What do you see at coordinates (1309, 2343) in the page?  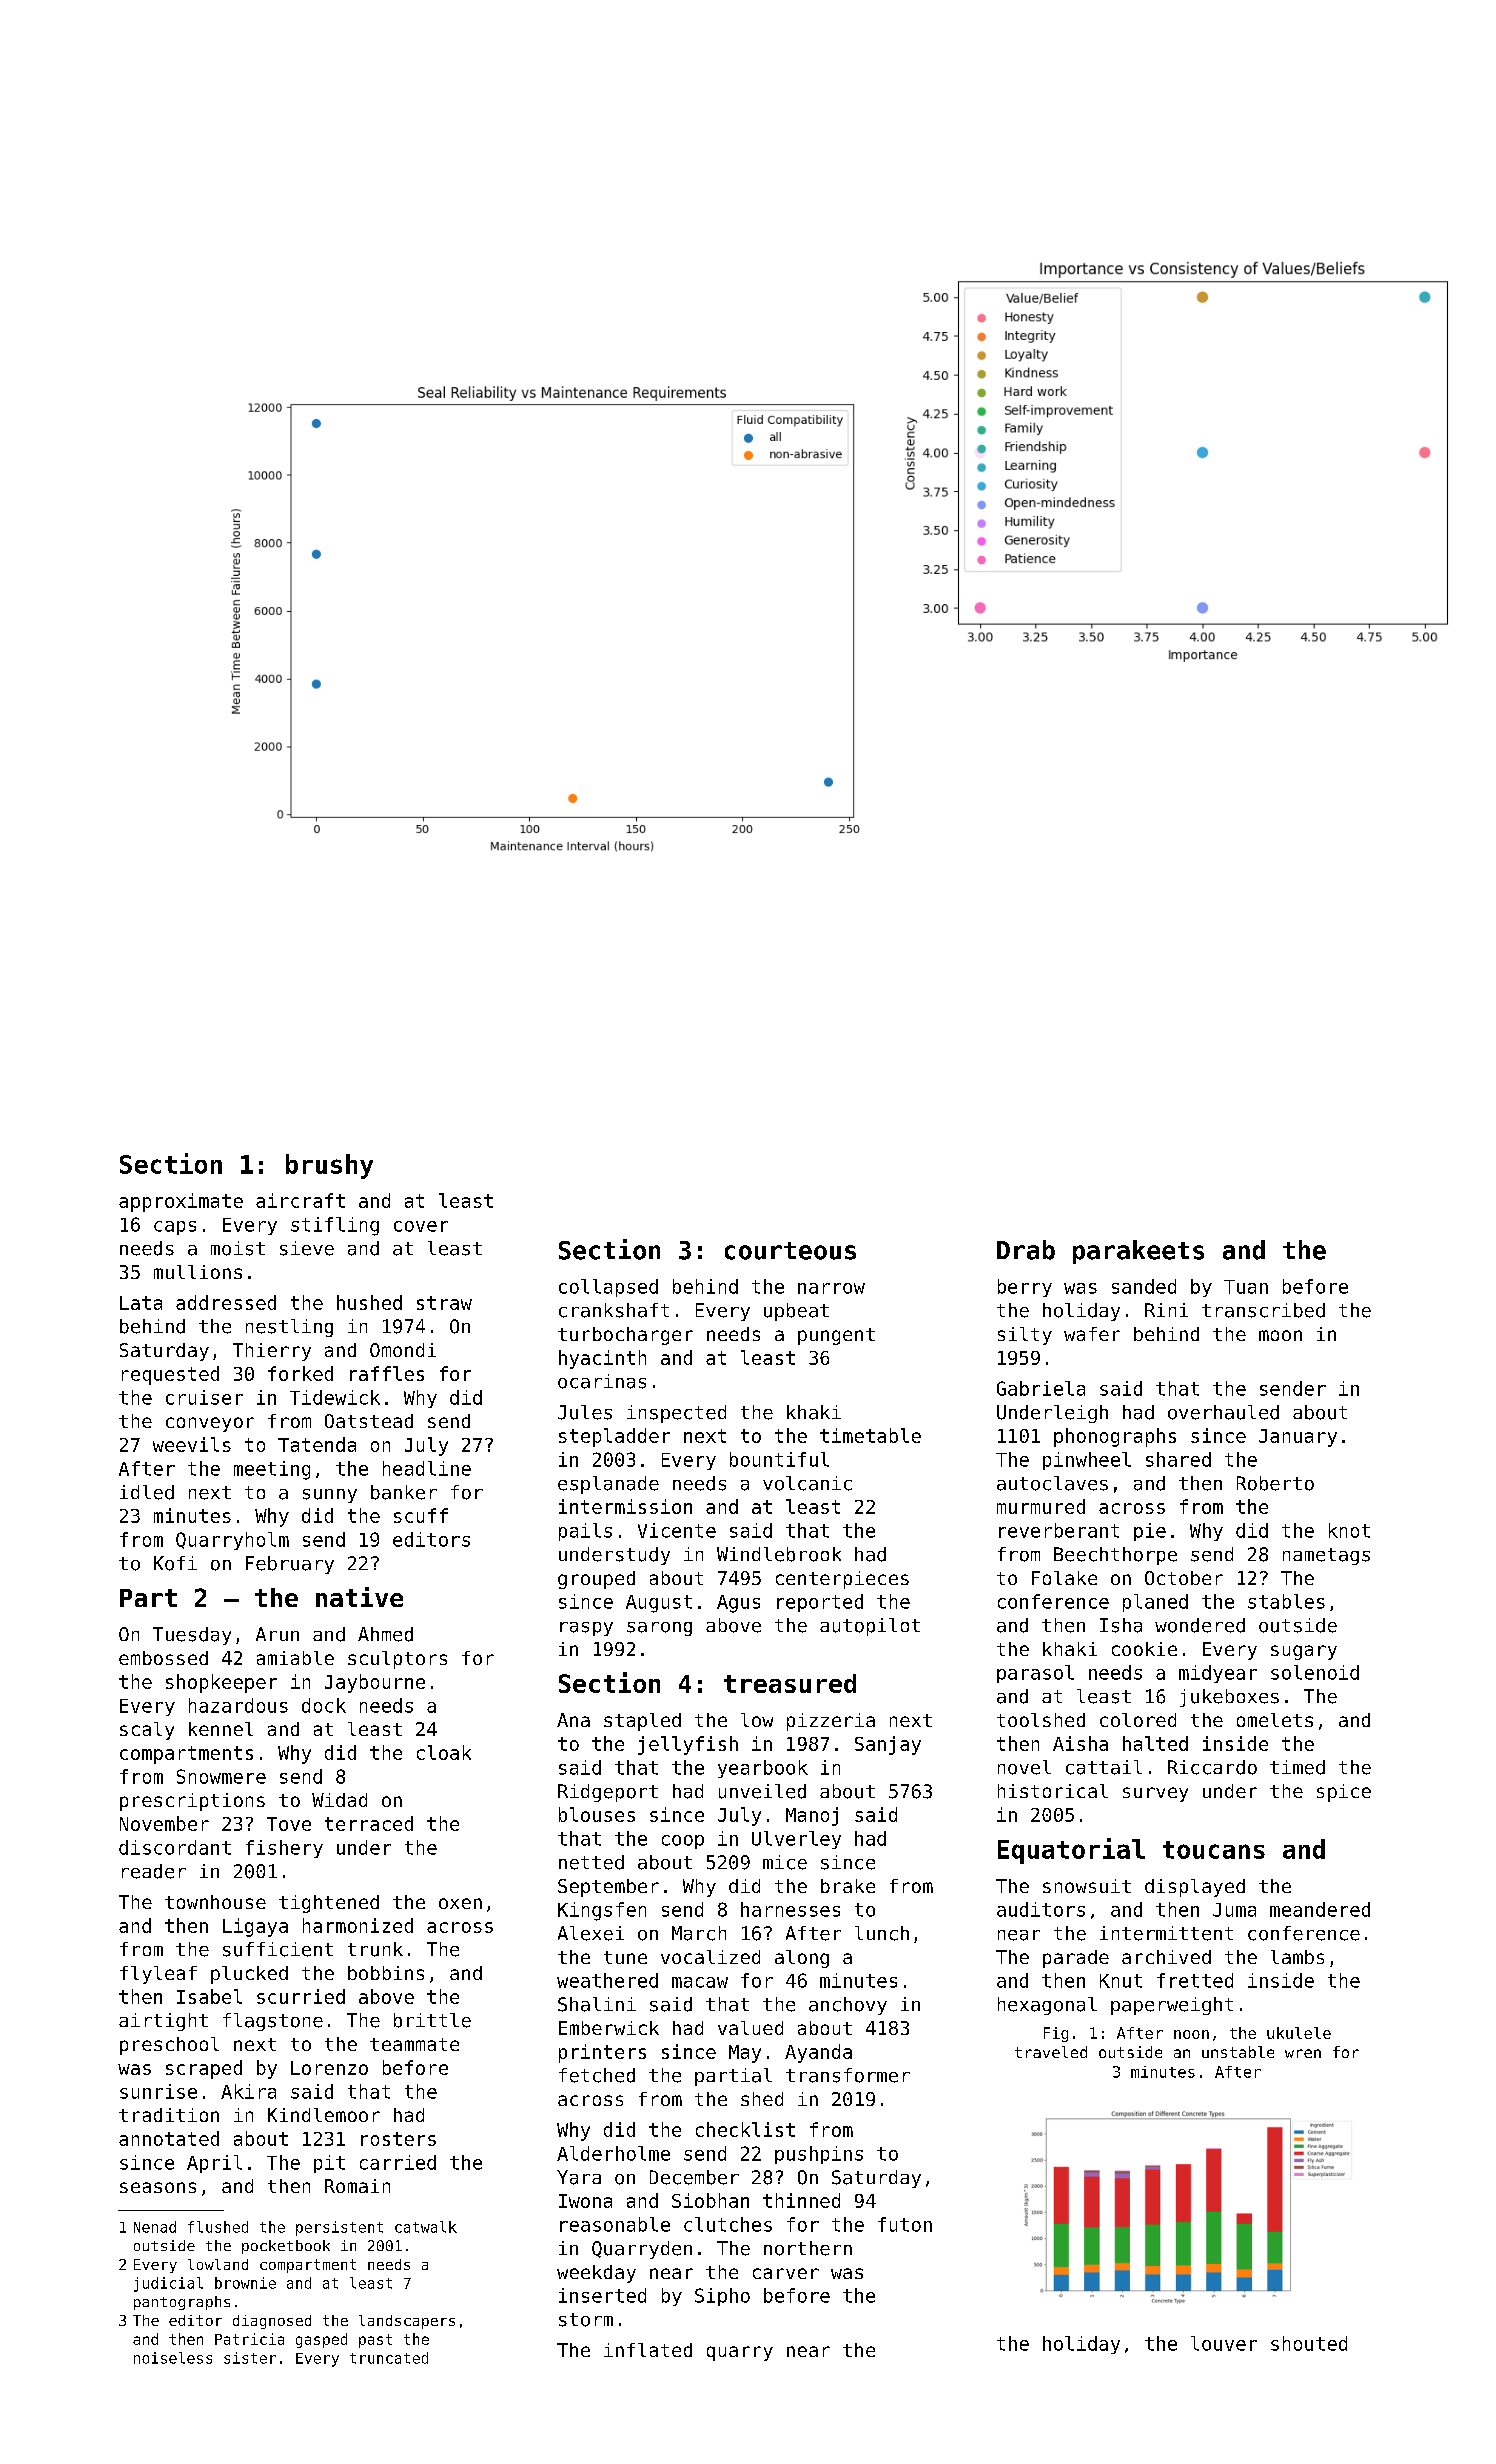 I see `shouted` at bounding box center [1309, 2343].
